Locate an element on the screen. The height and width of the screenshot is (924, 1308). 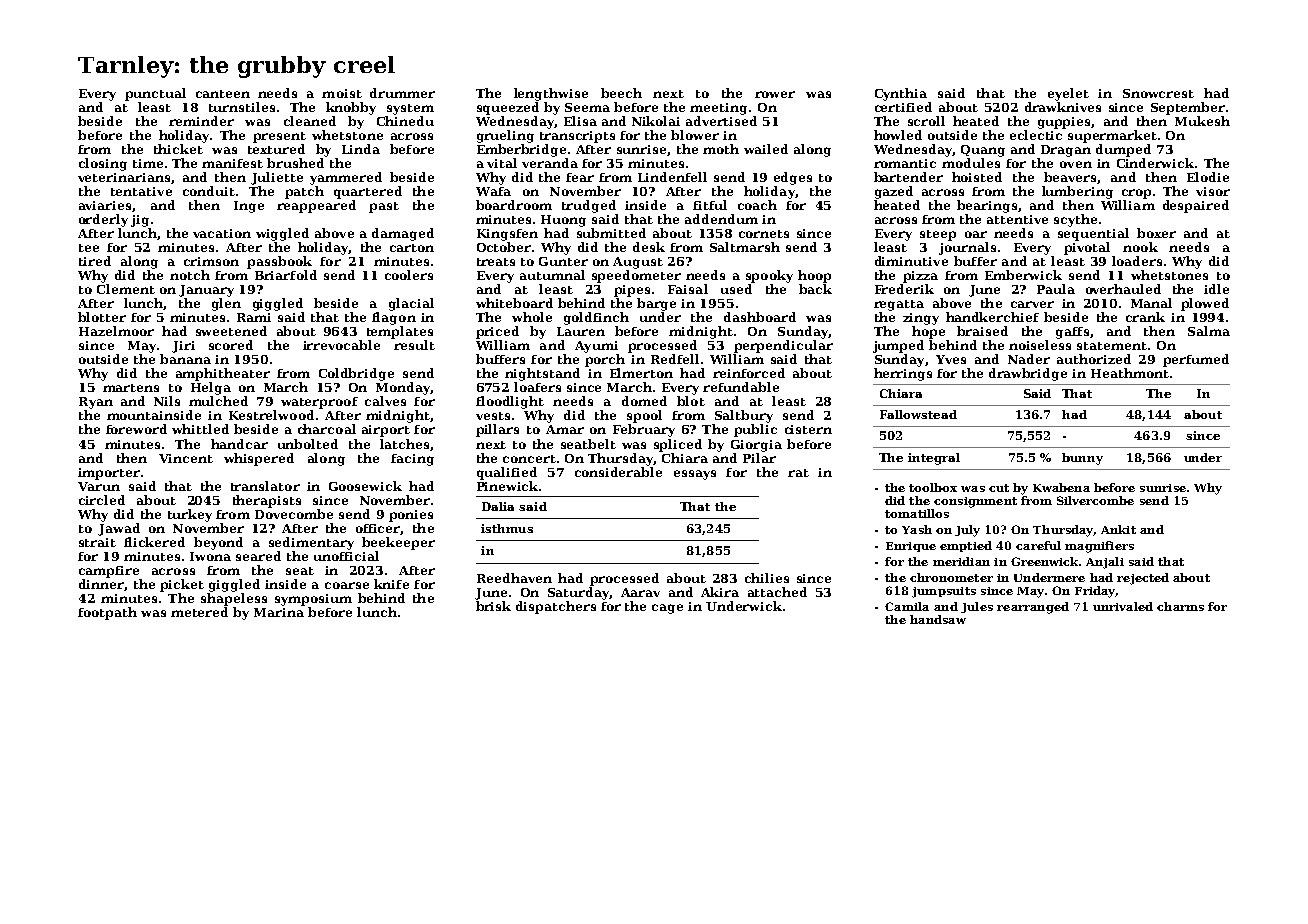
journals is located at coordinates (967, 248).
